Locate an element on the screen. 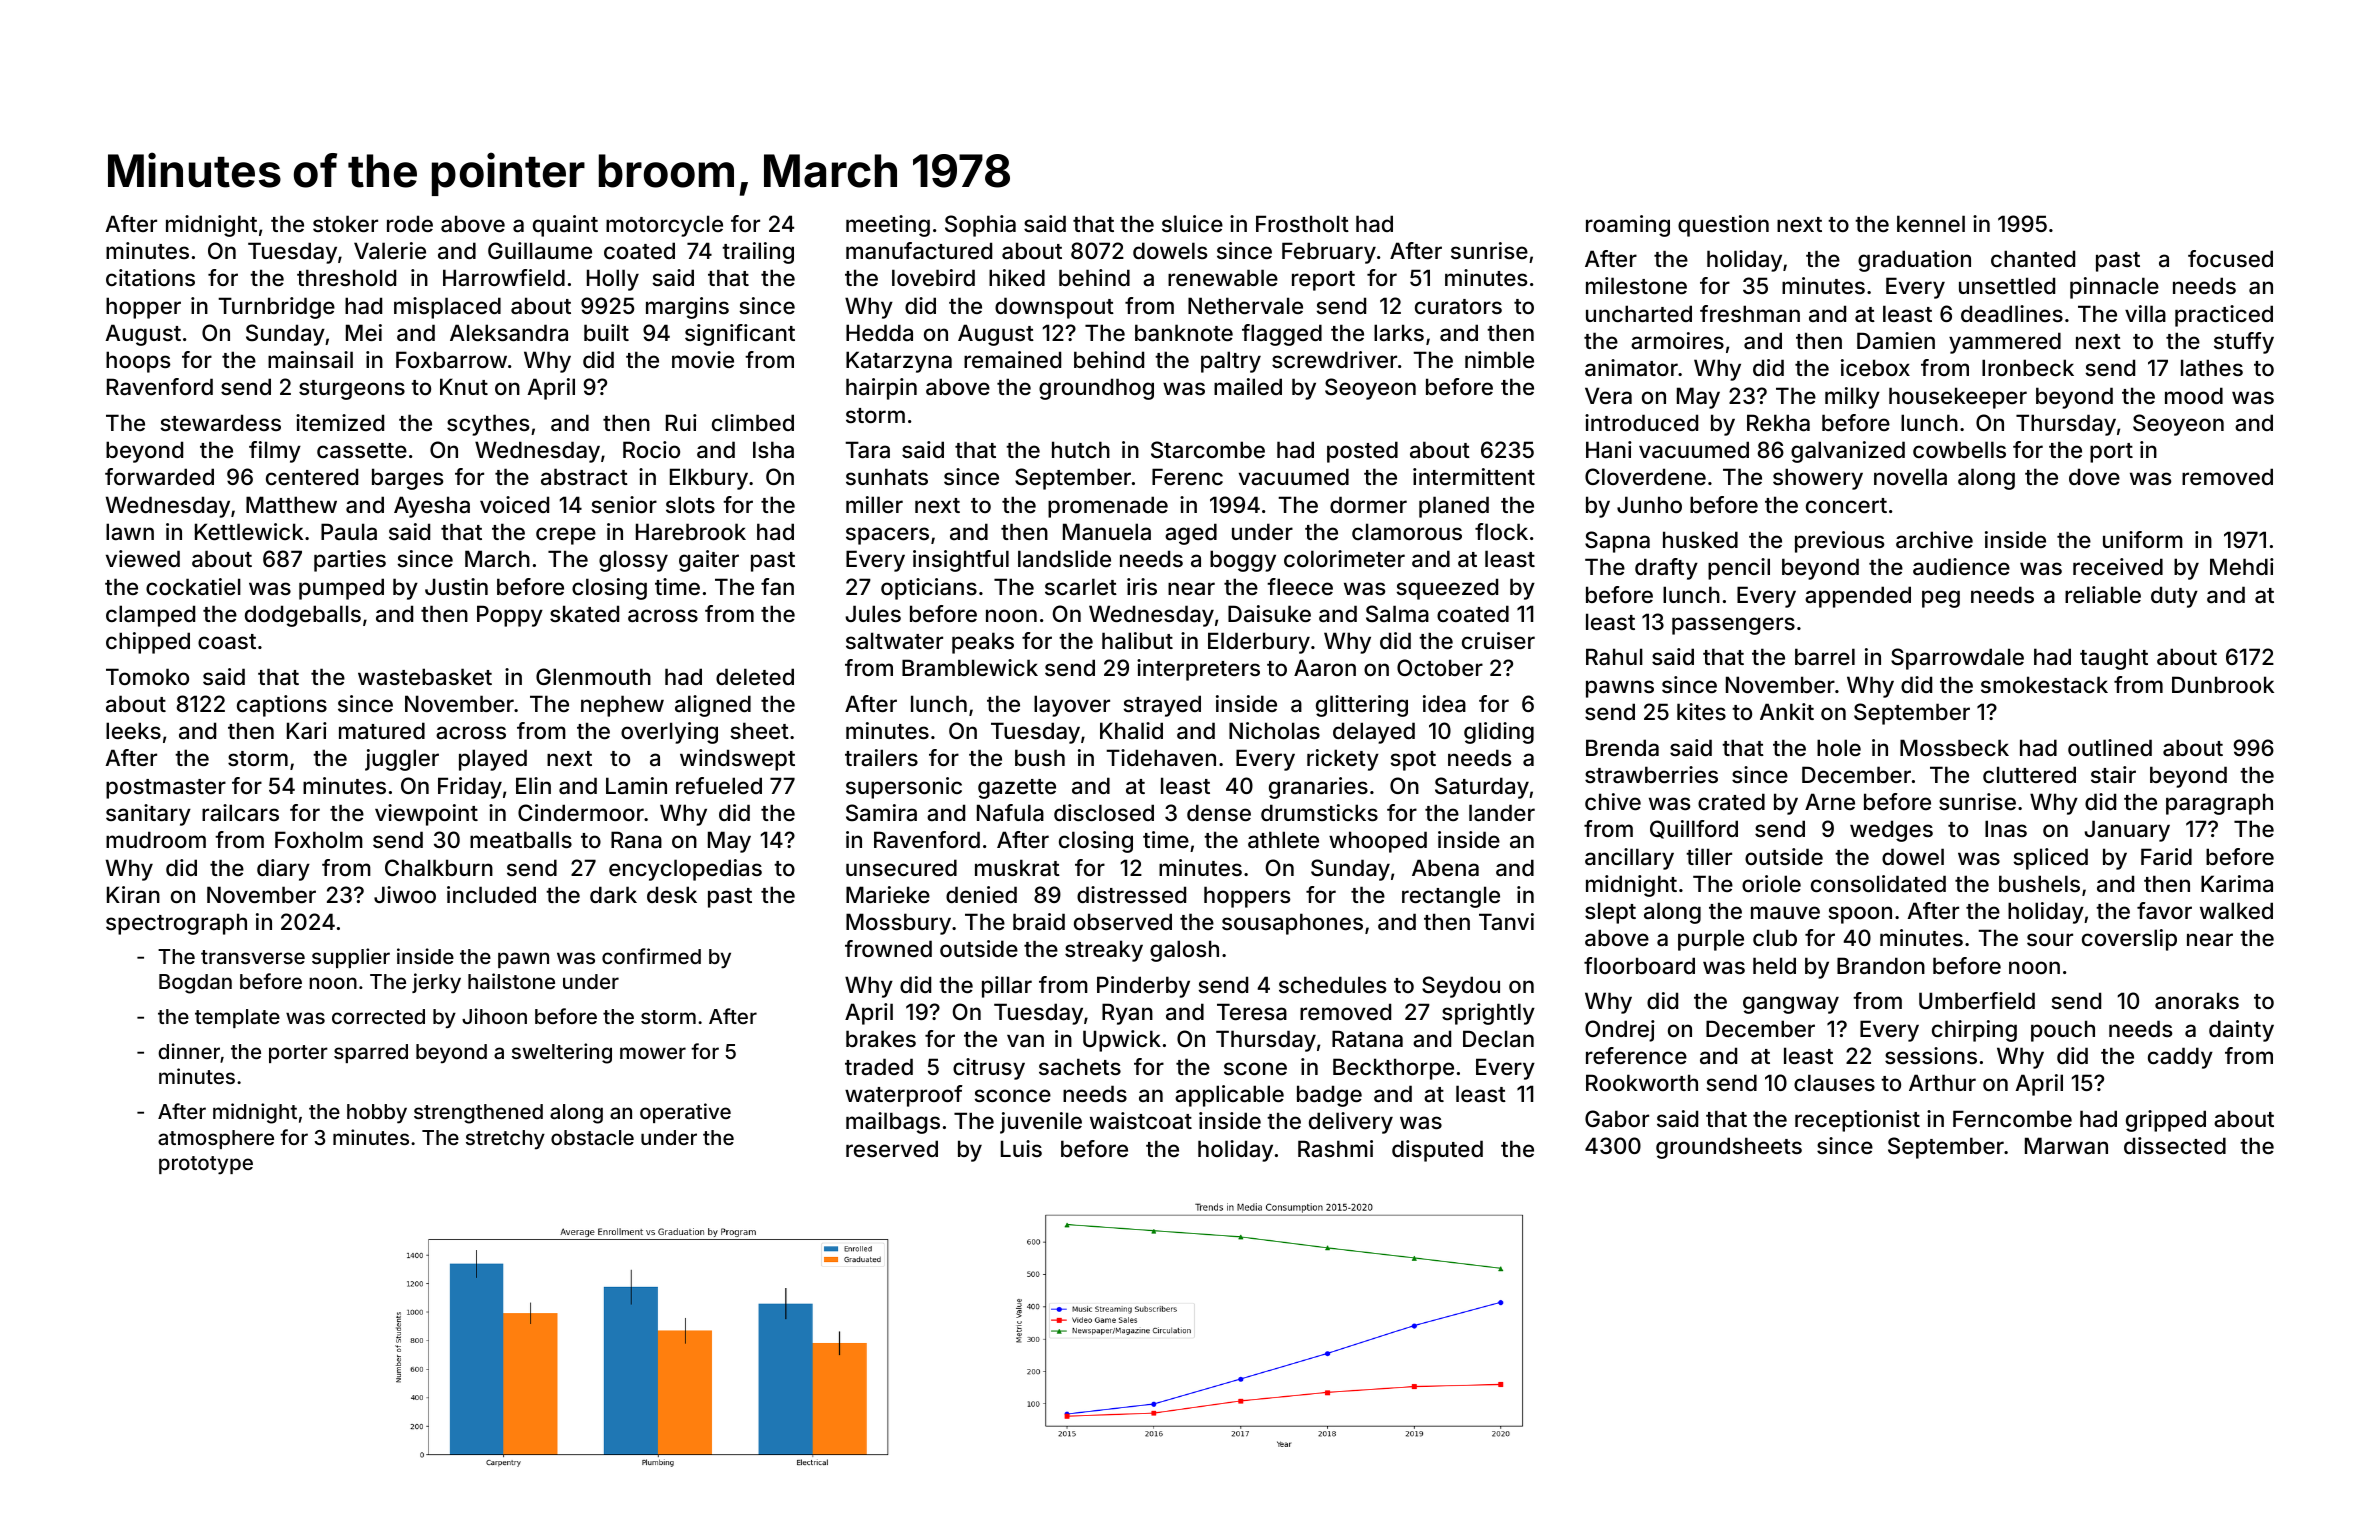  trailers is located at coordinates (881, 758).
